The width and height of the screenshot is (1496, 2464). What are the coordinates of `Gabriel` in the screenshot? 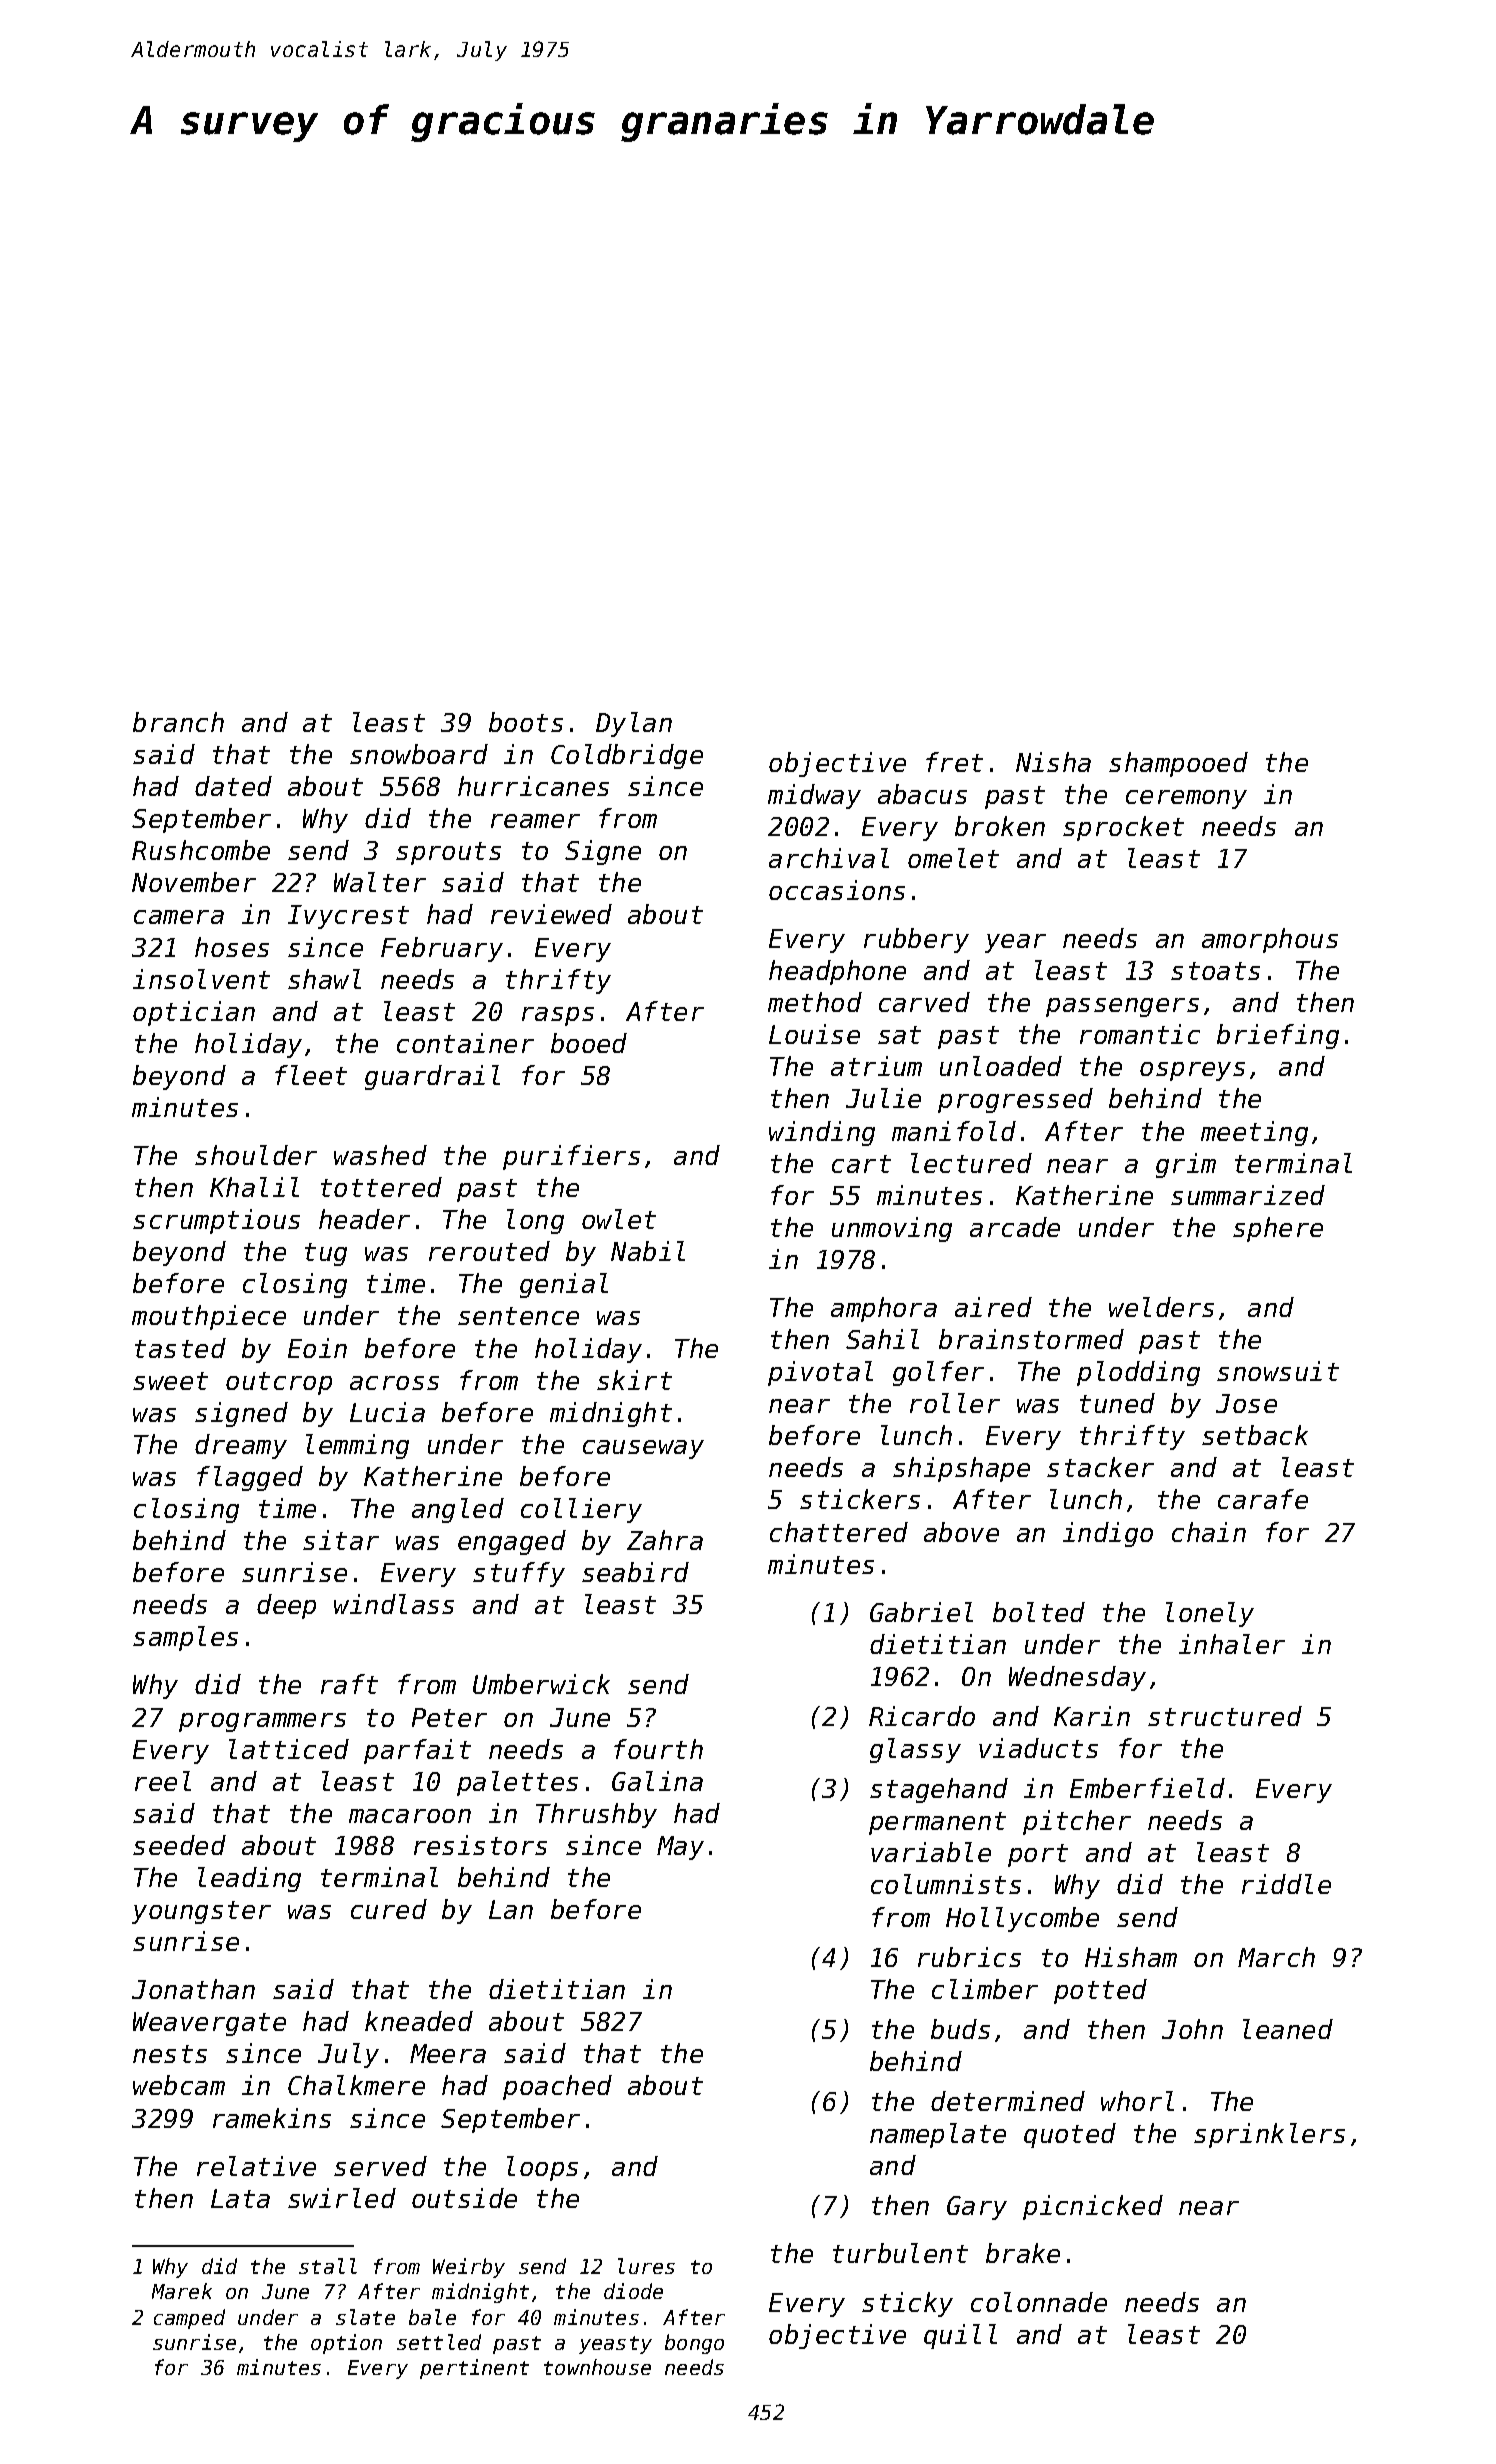 It's located at (921, 1612).
